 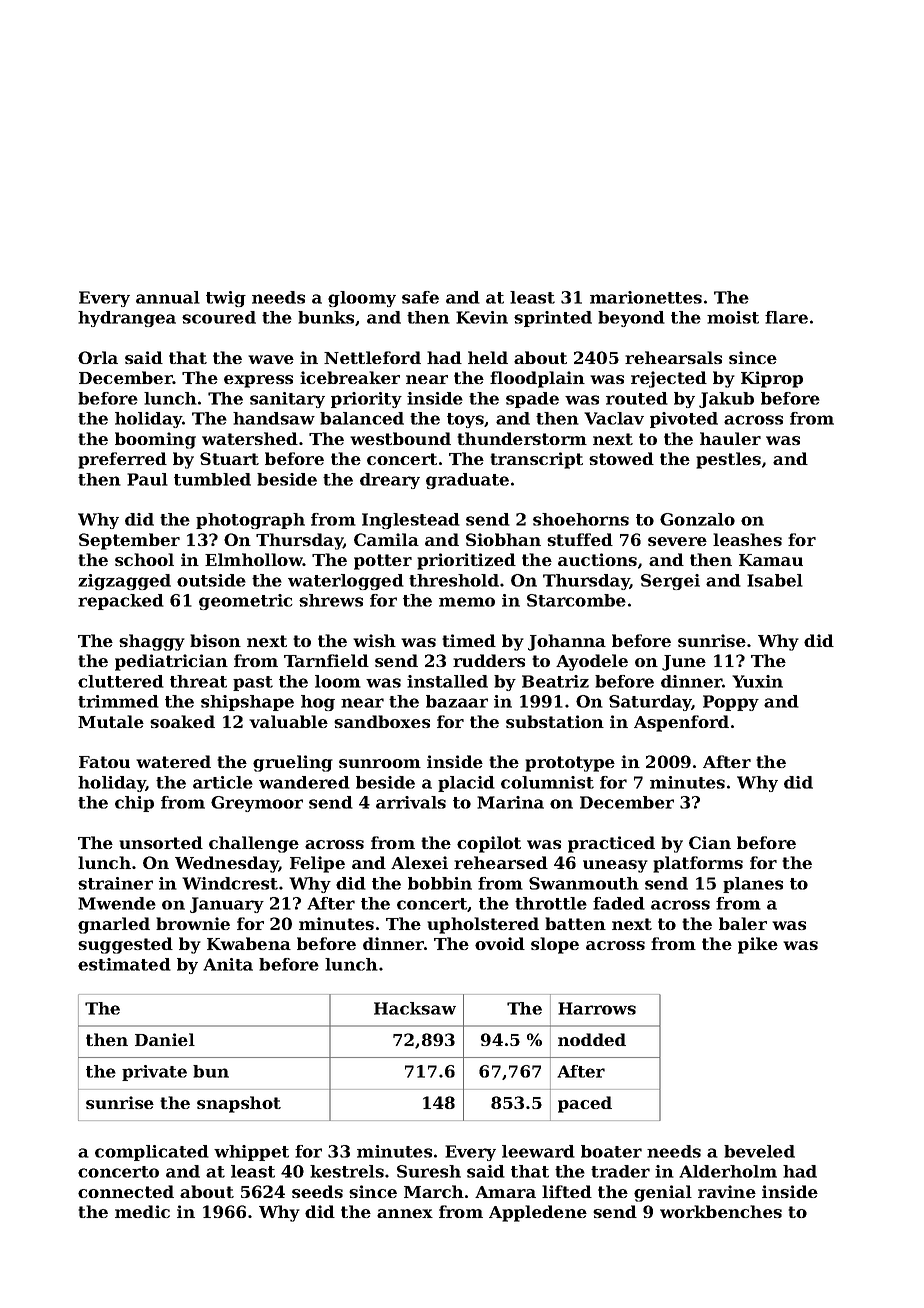 What do you see at coordinates (249, 943) in the page?
I see `Kwabena` at bounding box center [249, 943].
